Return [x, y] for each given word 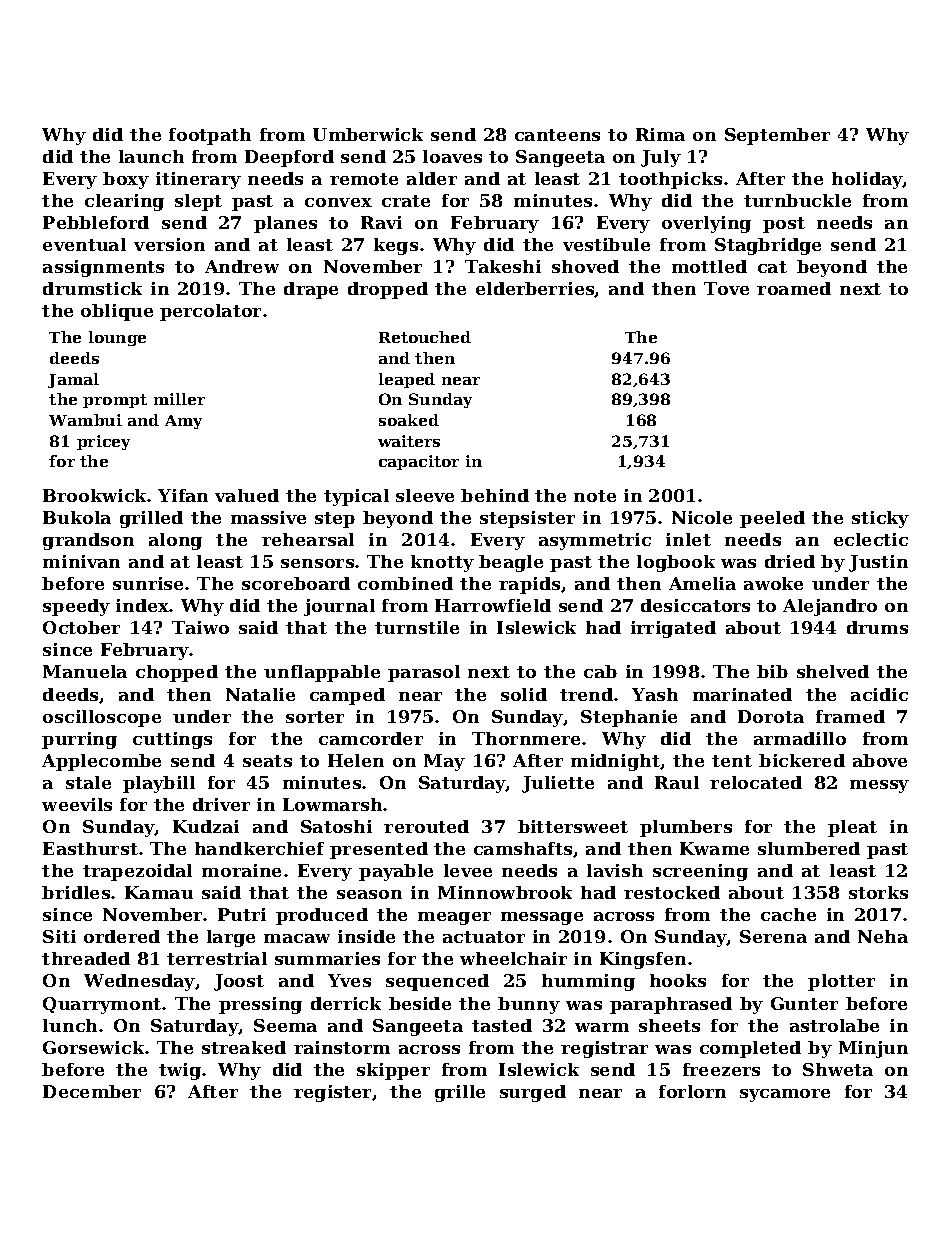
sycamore [785, 1095]
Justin [878, 563]
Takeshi [503, 266]
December [92, 1091]
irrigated [673, 629]
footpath [210, 136]
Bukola [77, 517]
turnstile [417, 627]
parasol [424, 673]
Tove [726, 288]
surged [533, 1093]
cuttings [172, 740]
